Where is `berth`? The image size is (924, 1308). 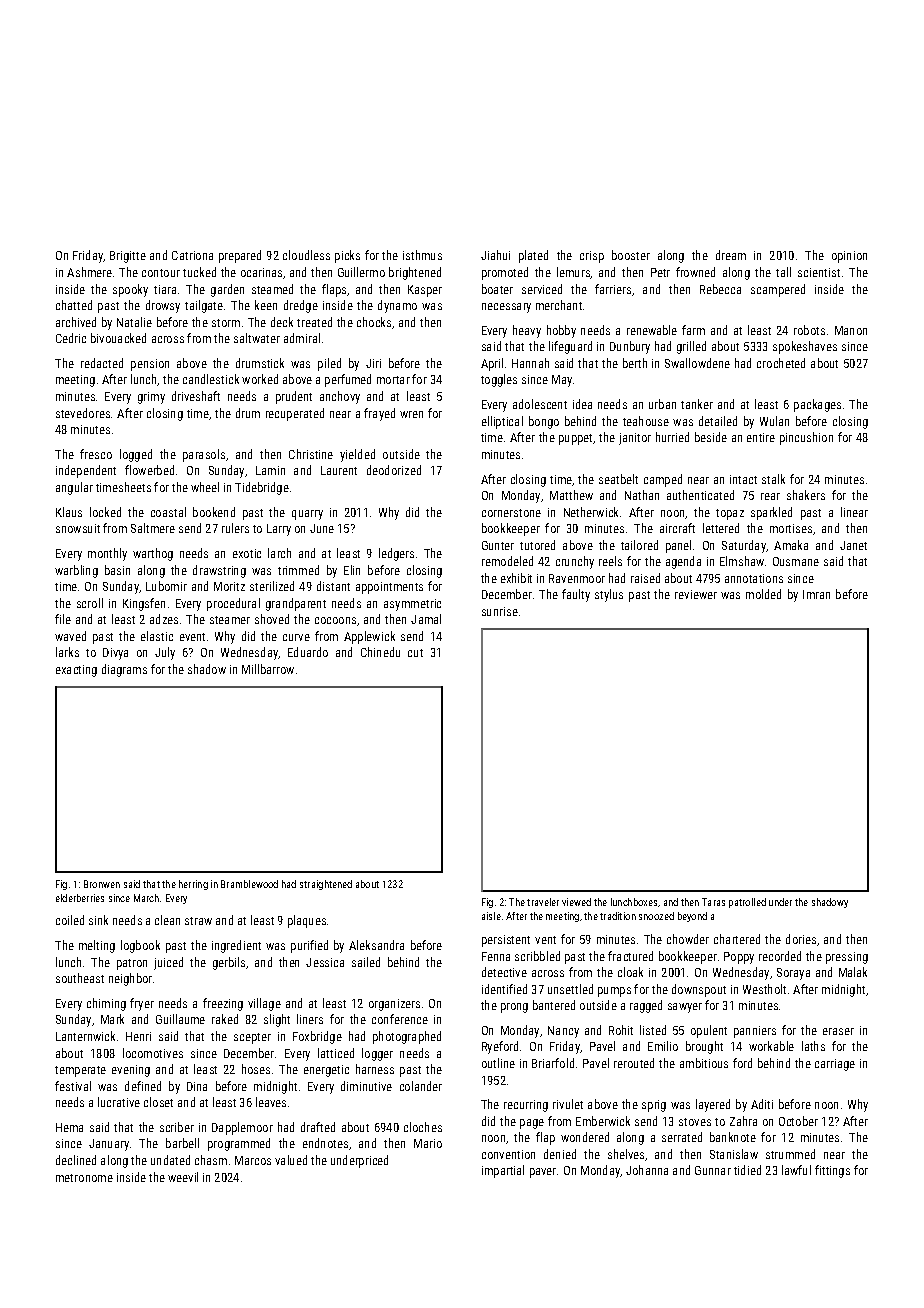
berth is located at coordinates (635, 363).
